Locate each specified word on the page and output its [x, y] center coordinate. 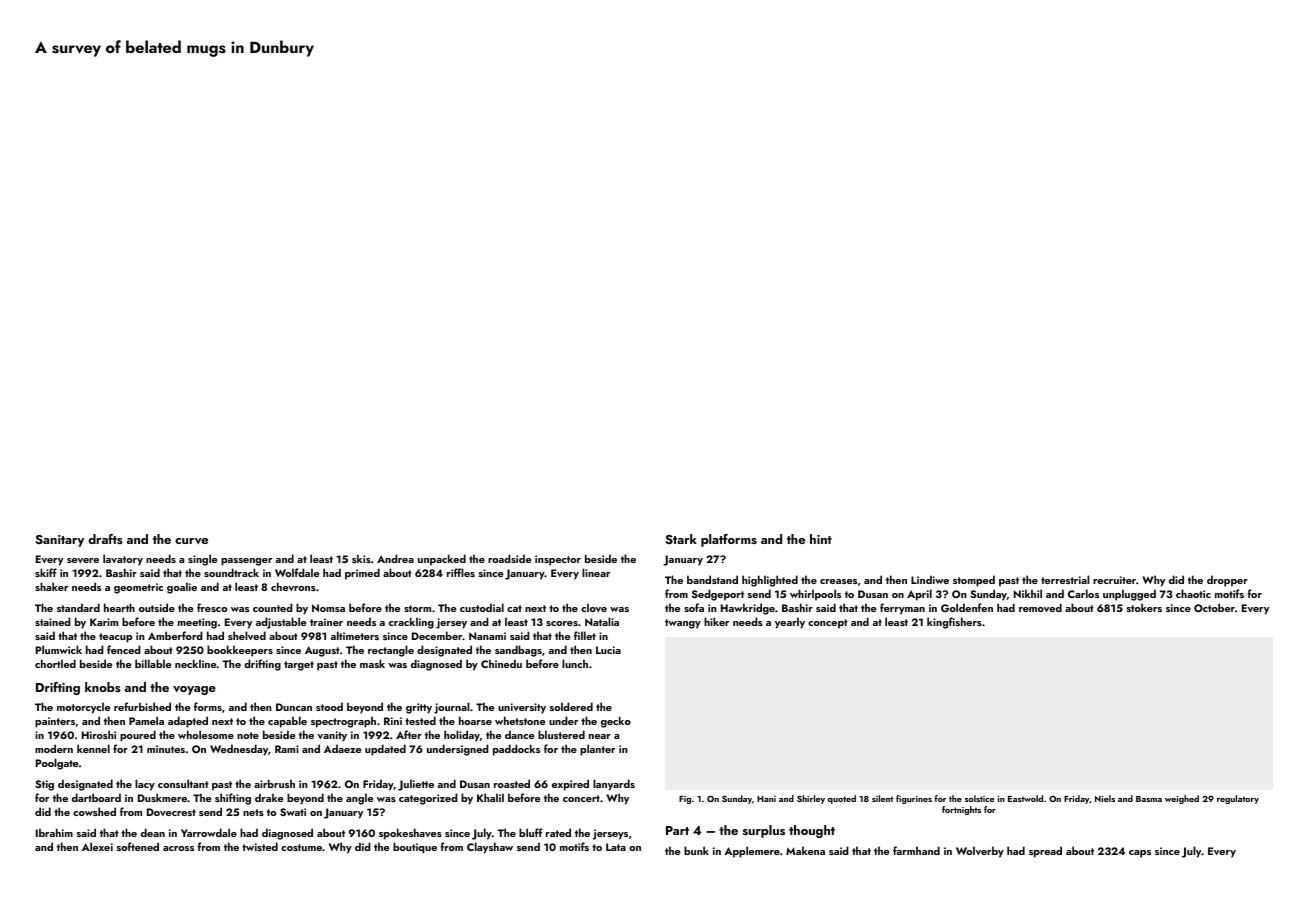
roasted [512, 783]
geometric [138, 588]
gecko [616, 722]
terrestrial [1065, 579]
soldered [571, 706]
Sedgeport [718, 595]
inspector [558, 560]
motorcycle [83, 708]
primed [362, 574]
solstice [979, 798]
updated [385, 750]
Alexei [97, 846]
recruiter [1114, 580]
